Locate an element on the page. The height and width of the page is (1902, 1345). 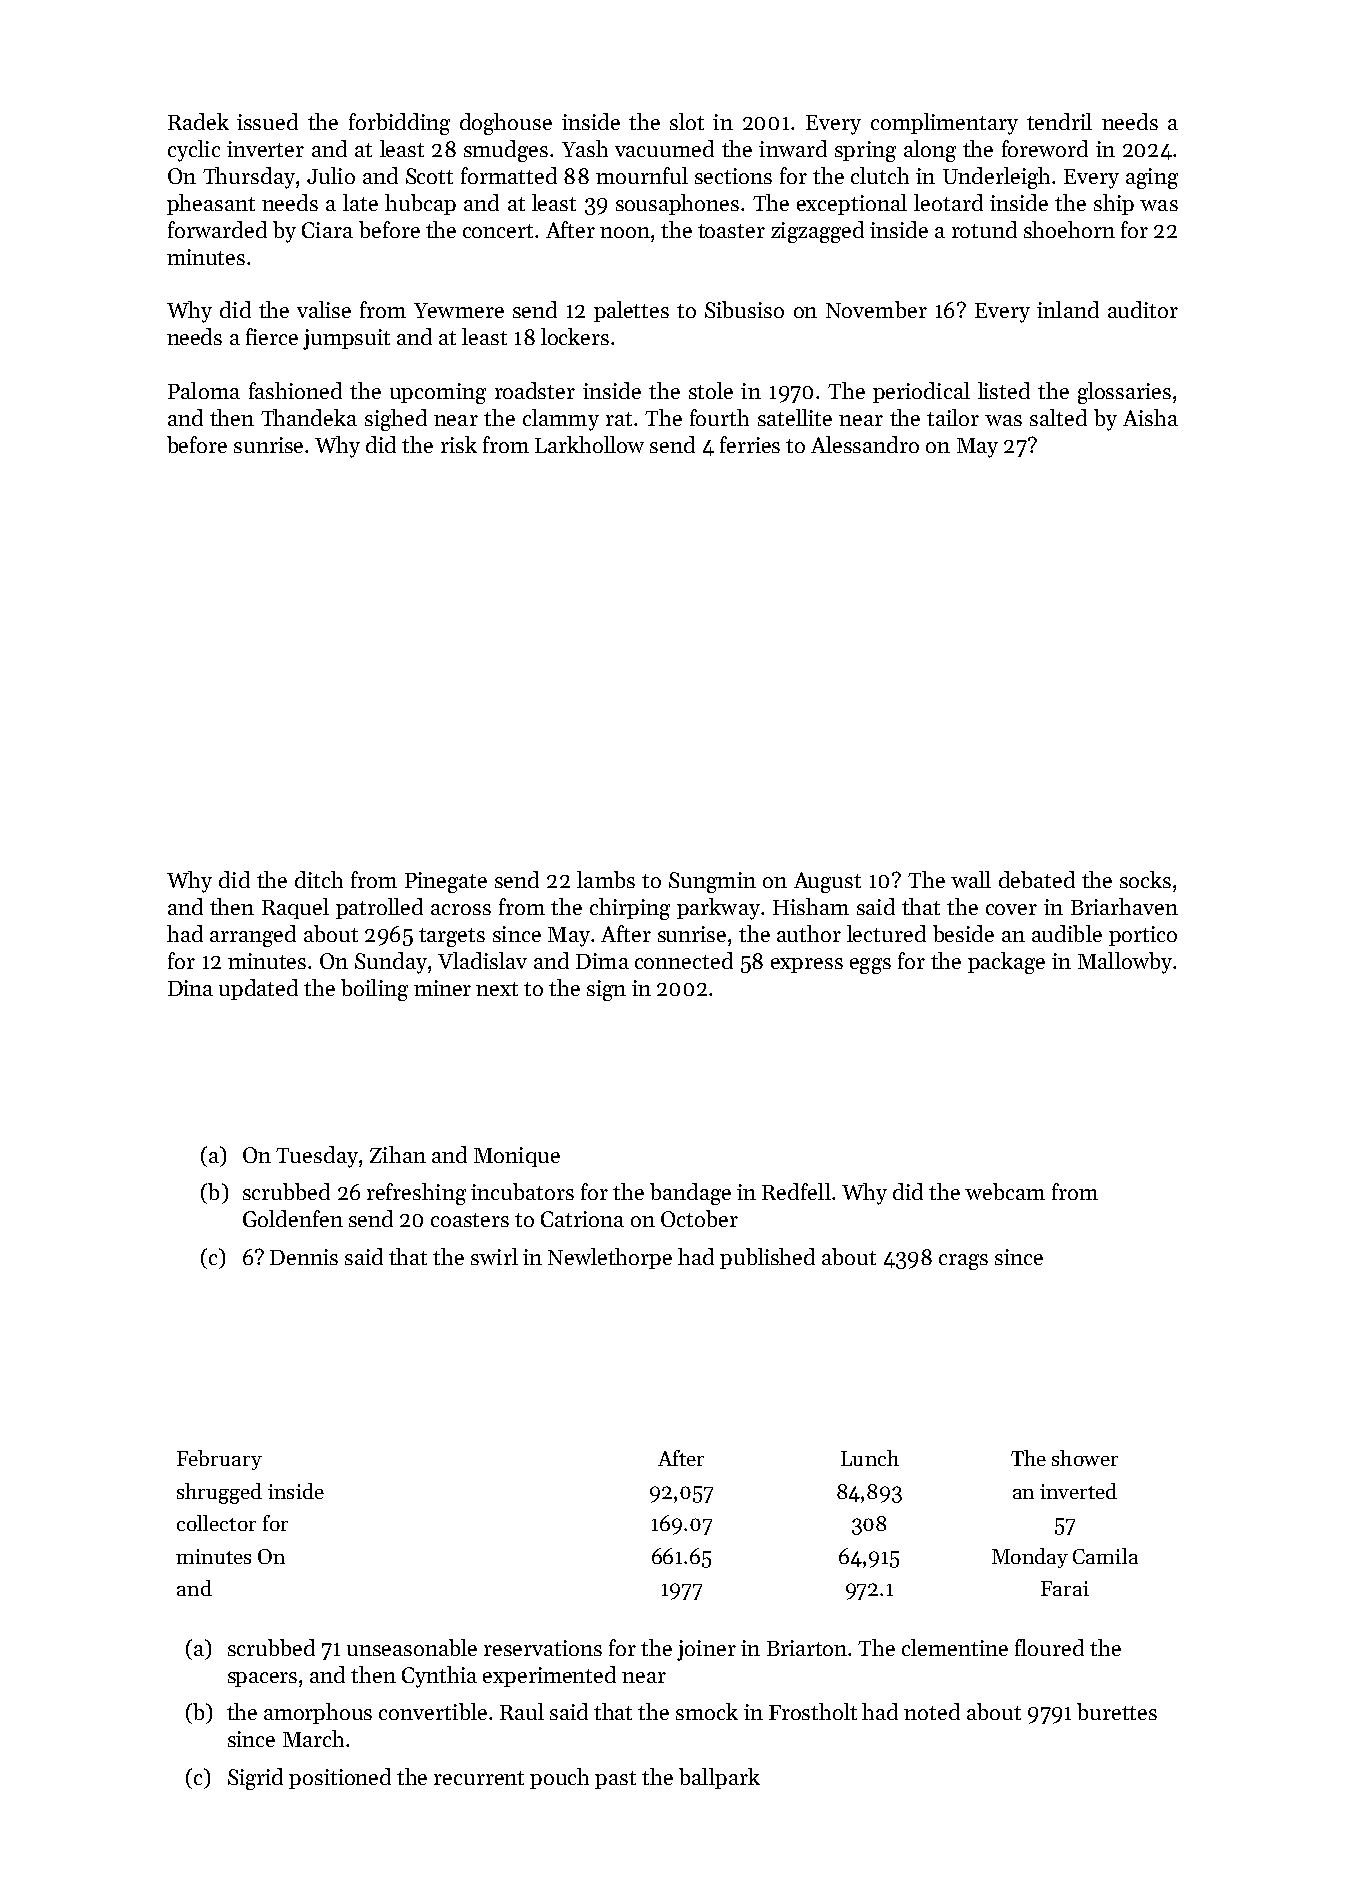
forwarded is located at coordinates (217, 229).
